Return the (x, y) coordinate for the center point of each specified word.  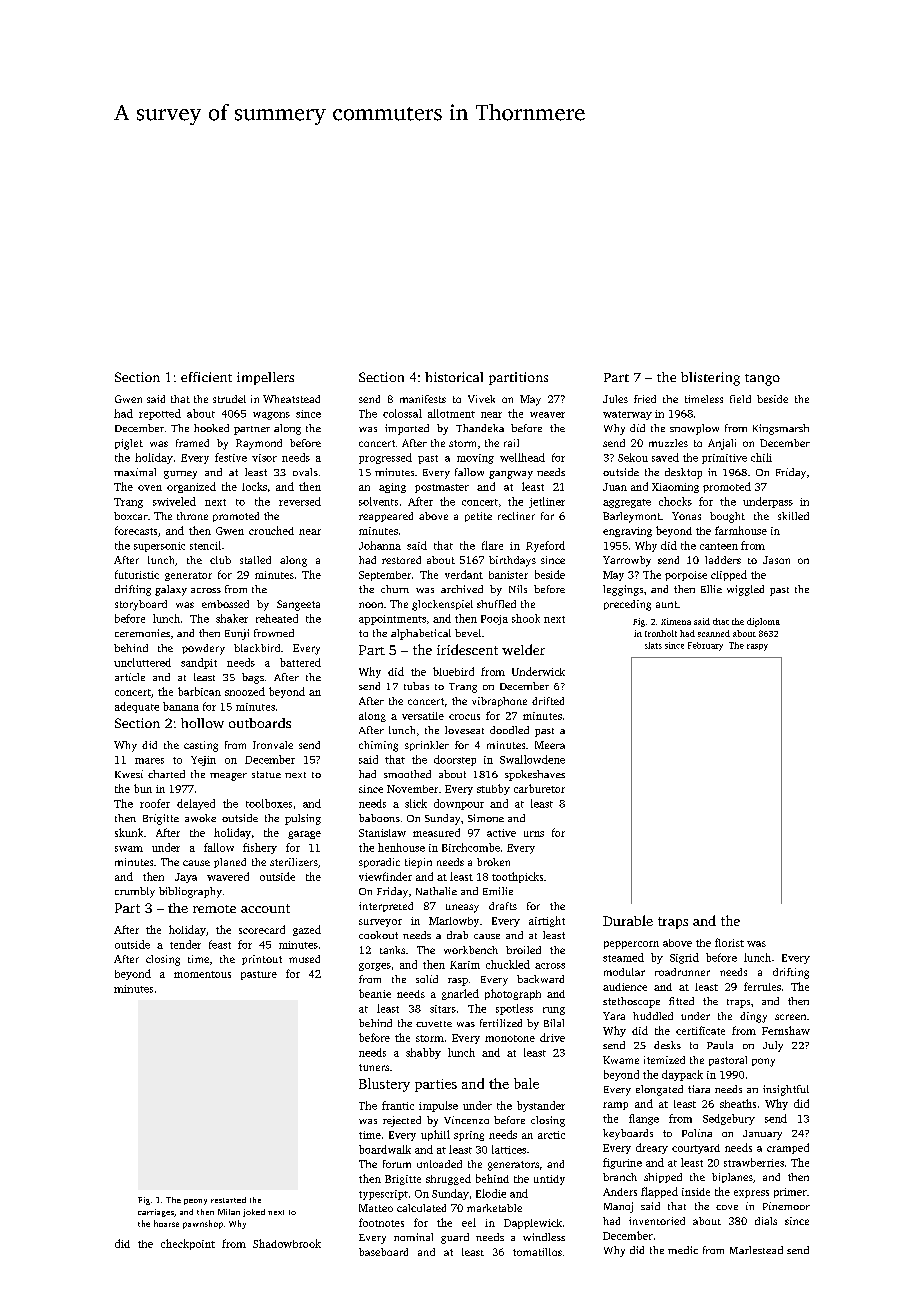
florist (729, 942)
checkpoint (188, 1244)
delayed (196, 804)
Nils (518, 589)
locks (254, 486)
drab (457, 935)
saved (665, 457)
